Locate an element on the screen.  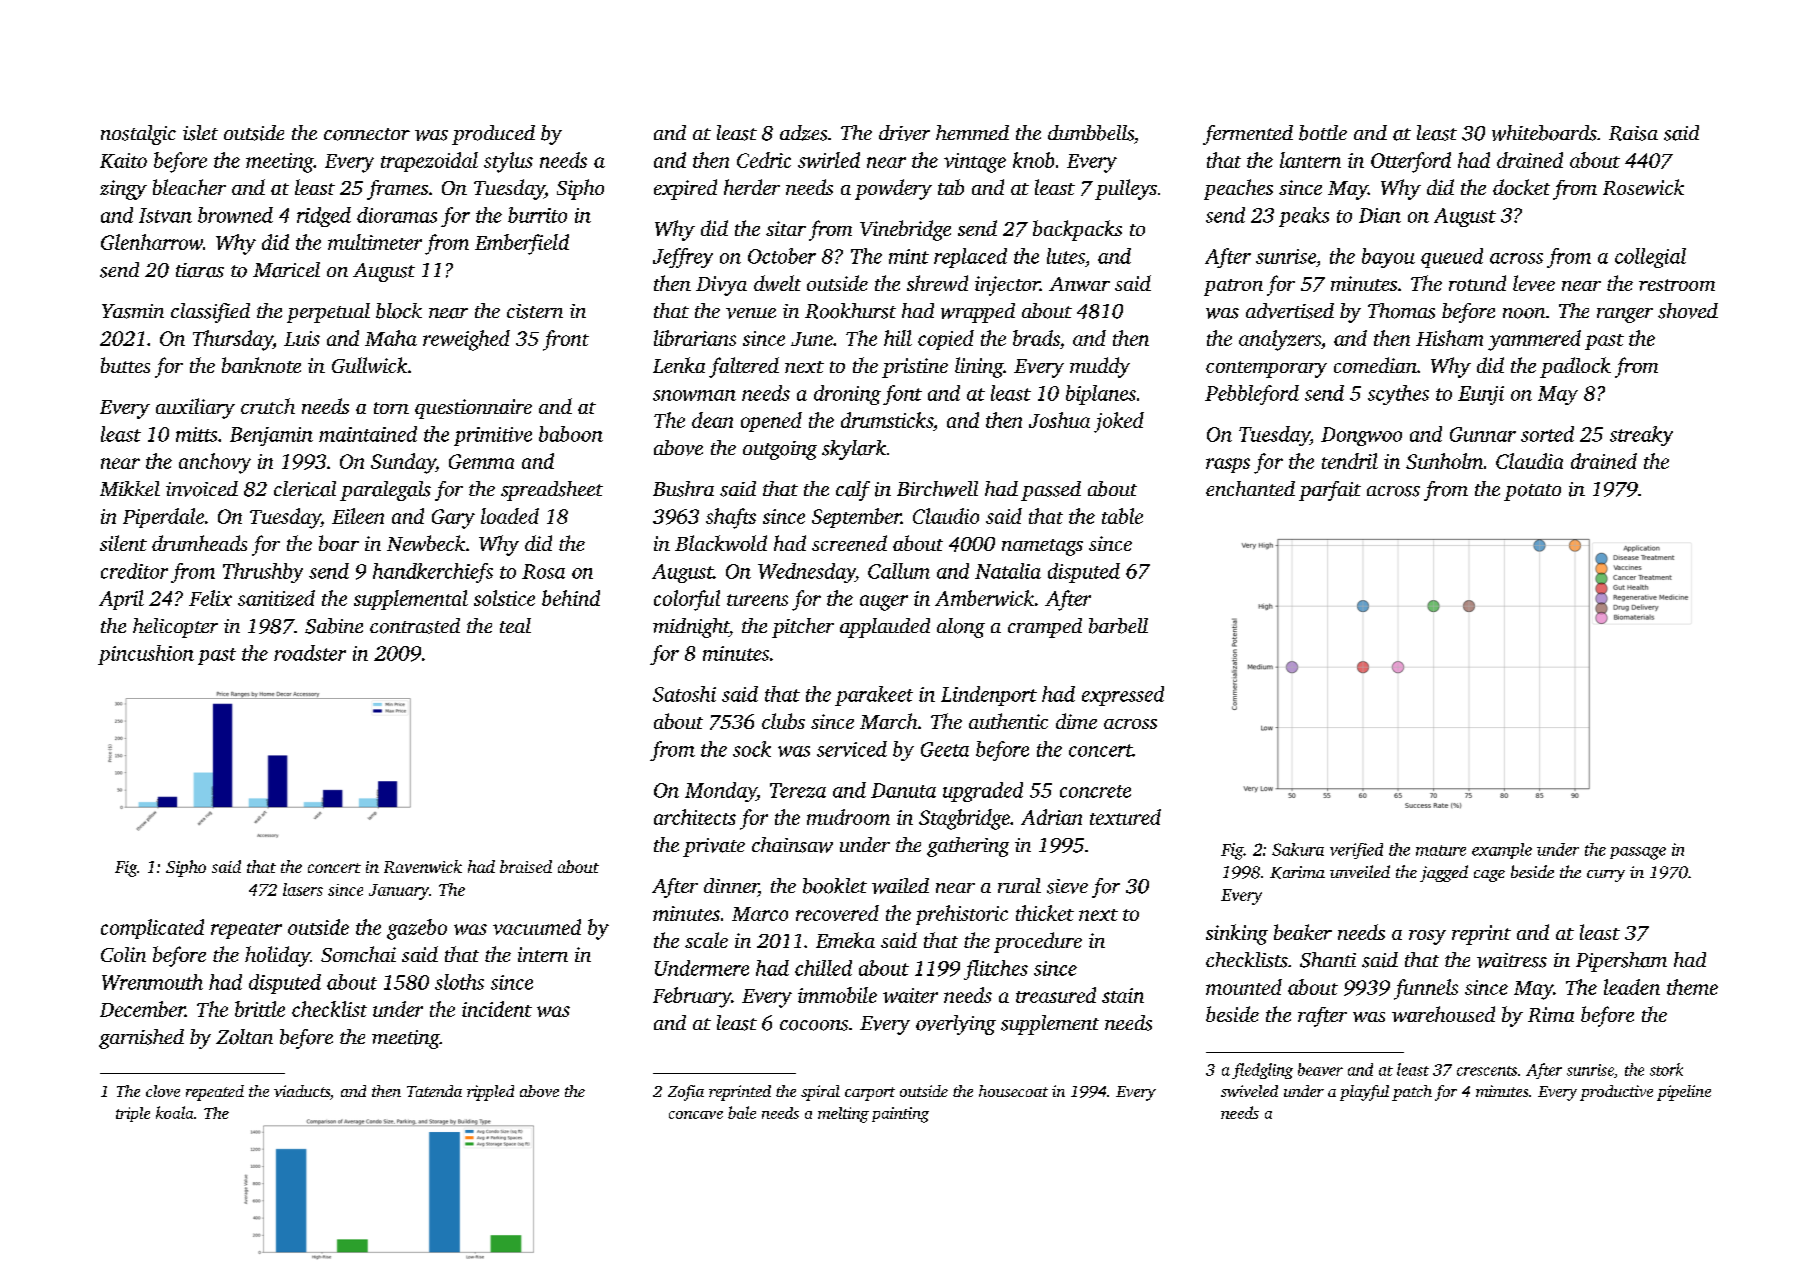
streaky is located at coordinates (1641, 436).
